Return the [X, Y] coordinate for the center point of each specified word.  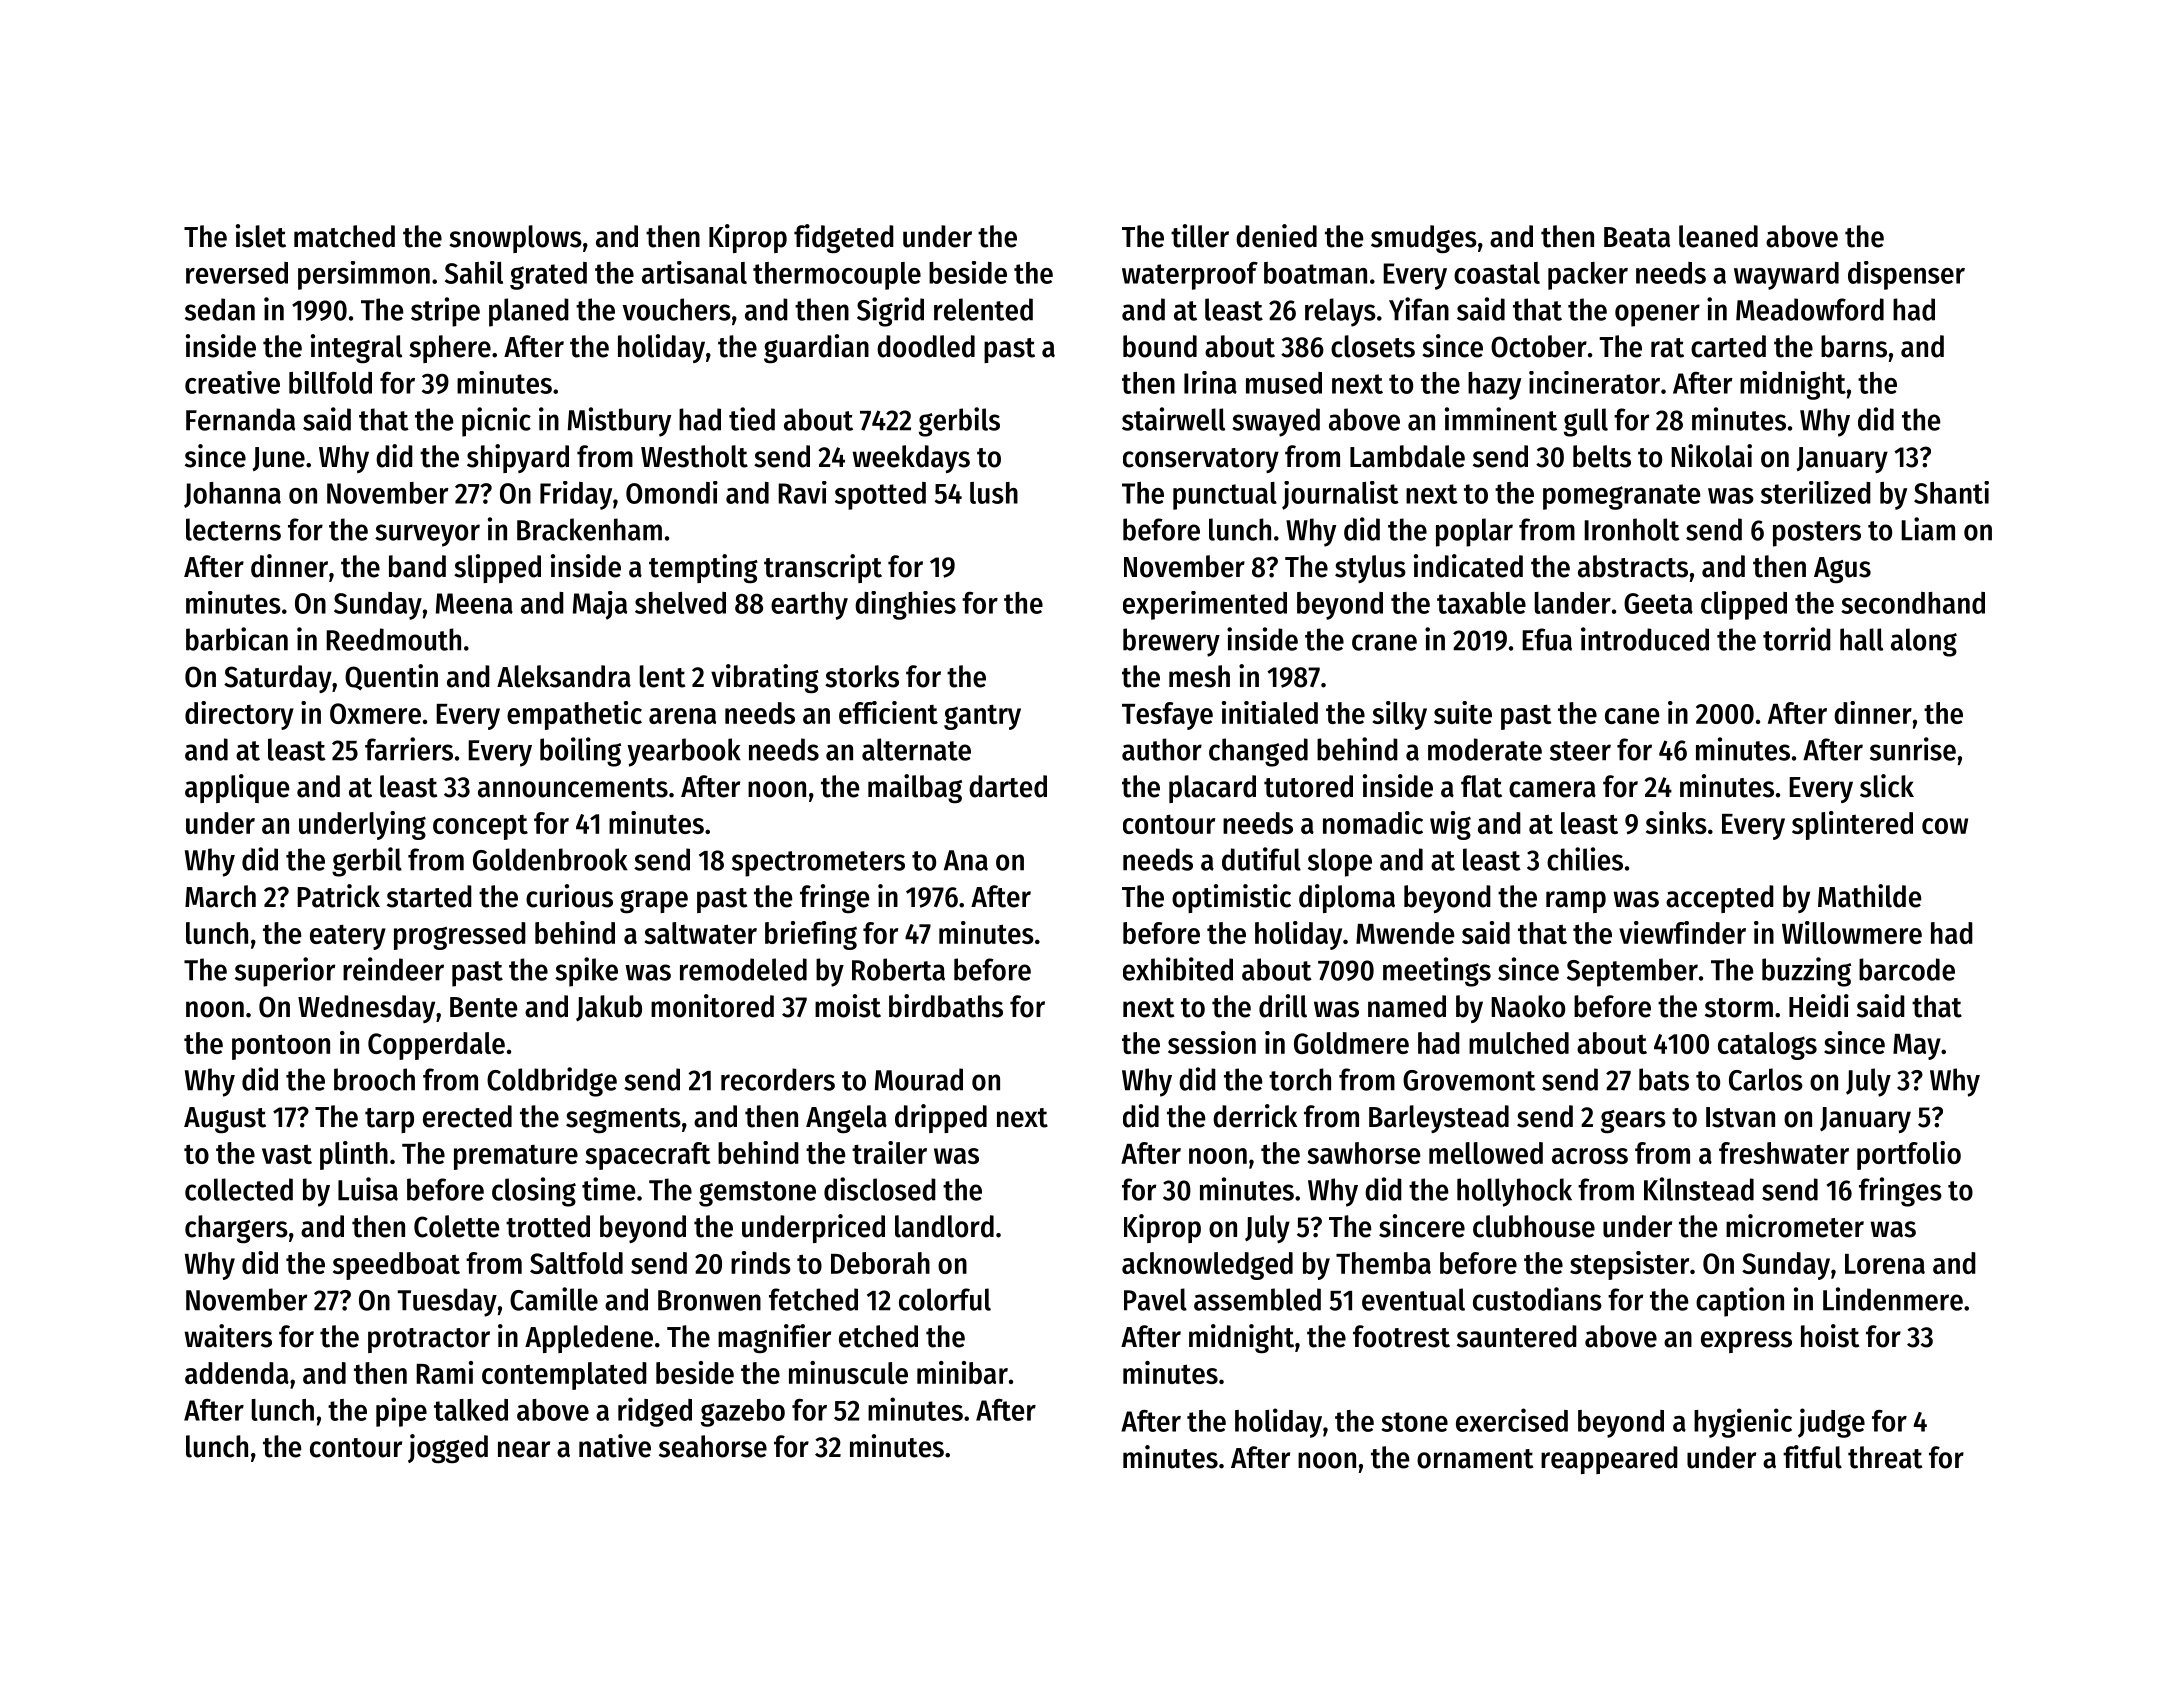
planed [529, 312]
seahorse [713, 1446]
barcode [1907, 969]
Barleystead [1439, 1119]
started [429, 896]
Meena [474, 603]
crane [1384, 642]
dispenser [1906, 275]
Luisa [368, 1189]
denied [1276, 236]
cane [1632, 716]
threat [1885, 1457]
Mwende [1405, 933]
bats [1664, 1079]
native [615, 1446]
